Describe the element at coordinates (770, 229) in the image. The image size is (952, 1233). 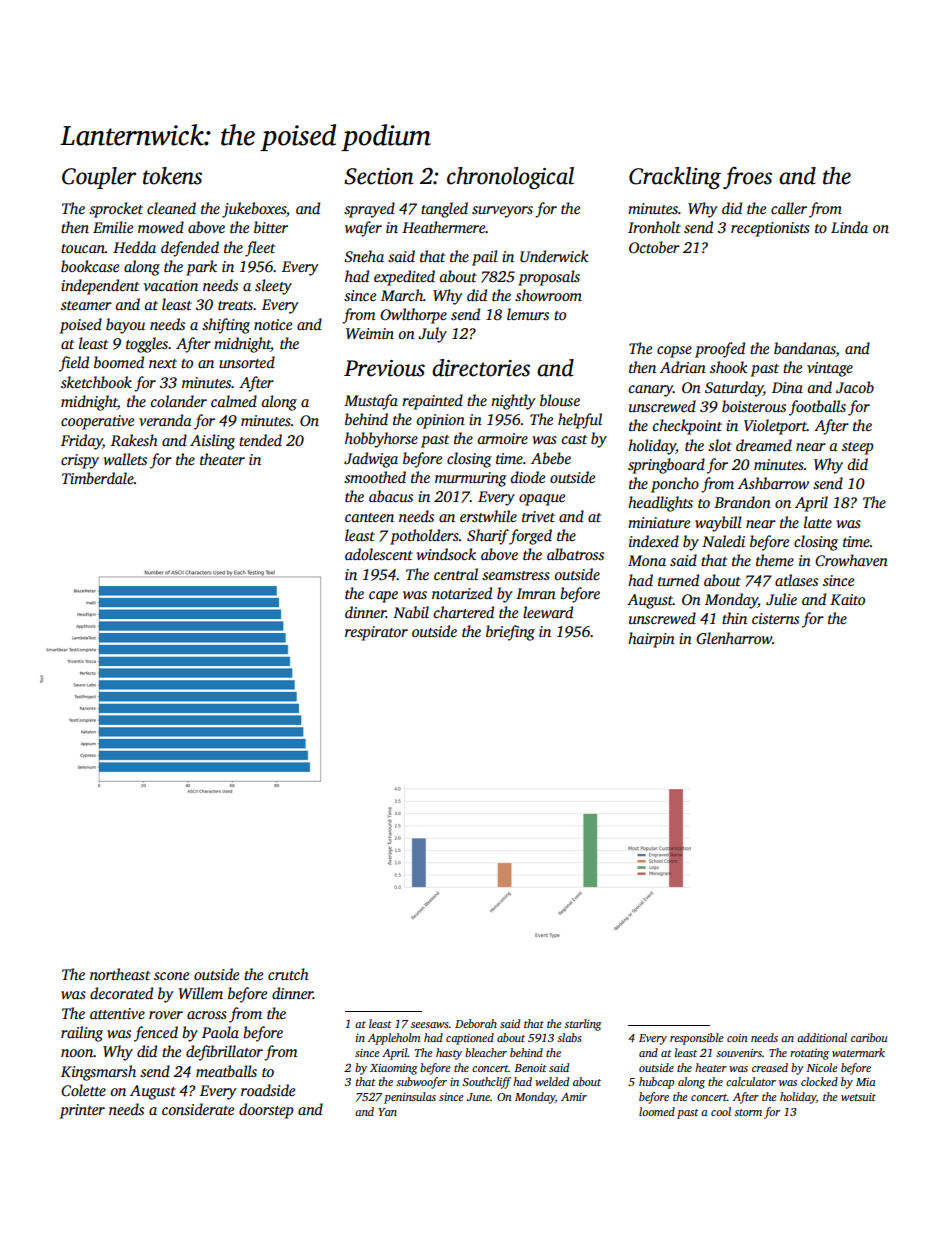
I see `receptionists` at that location.
